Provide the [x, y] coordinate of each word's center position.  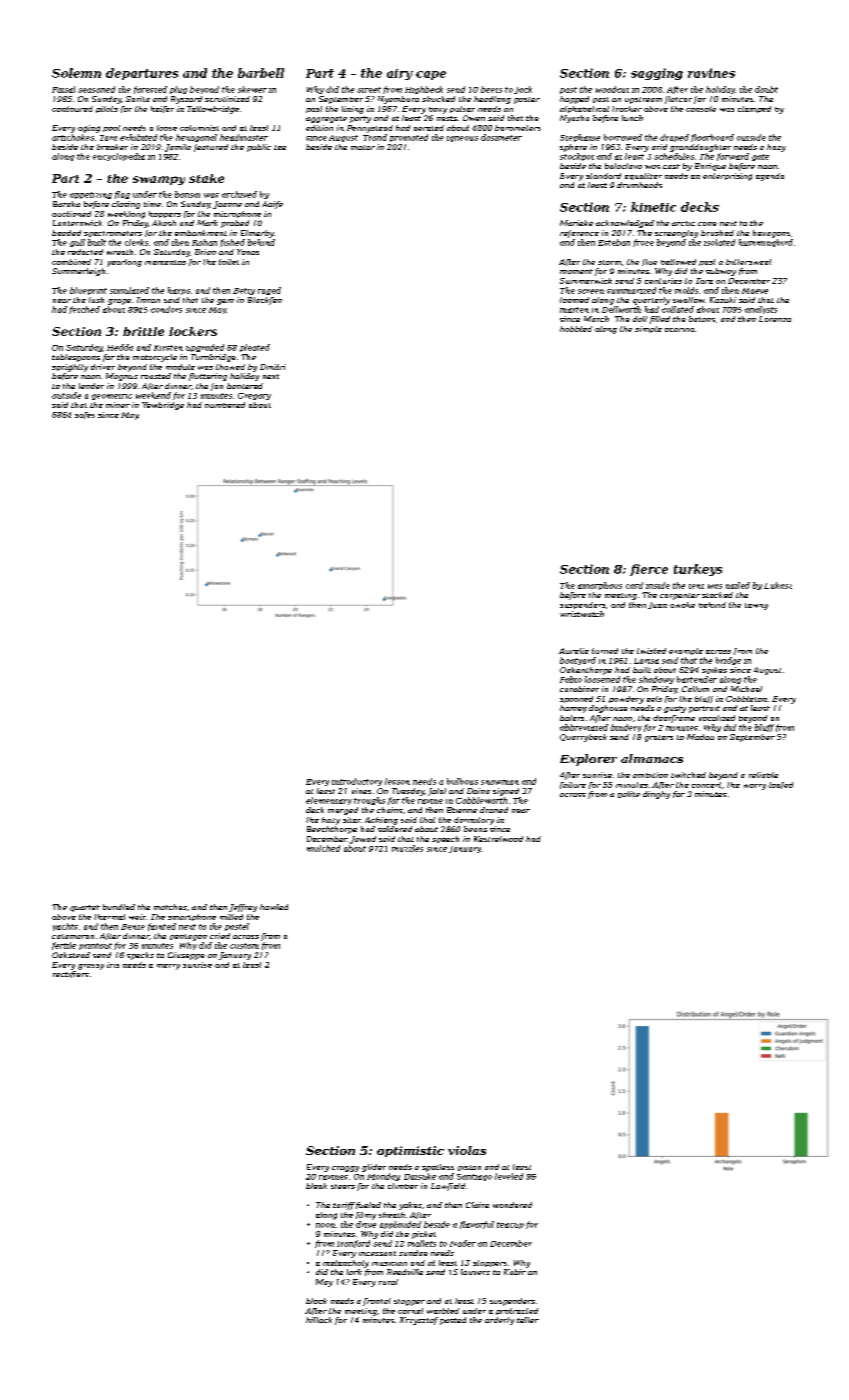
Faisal [63, 89]
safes [85, 415]
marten [574, 310]
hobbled [576, 329]
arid [659, 147]
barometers [518, 128]
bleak [316, 1186]
